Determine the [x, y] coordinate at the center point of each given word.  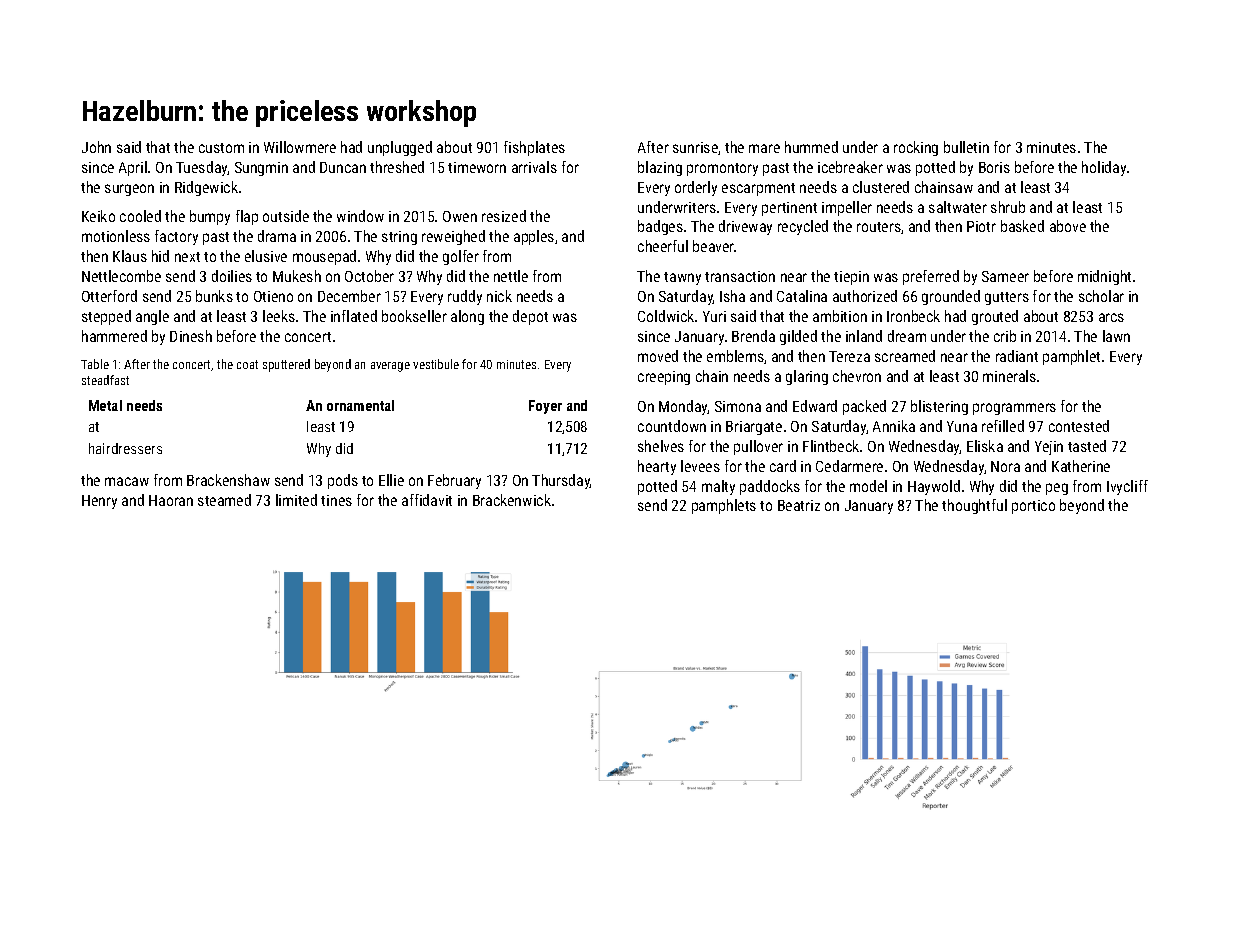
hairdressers [125, 448]
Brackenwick [512, 500]
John [96, 147]
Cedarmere [849, 466]
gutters [1007, 298]
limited [296, 500]
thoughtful [974, 506]
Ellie [391, 480]
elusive [266, 256]
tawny [682, 278]
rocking [916, 148]
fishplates [534, 148]
